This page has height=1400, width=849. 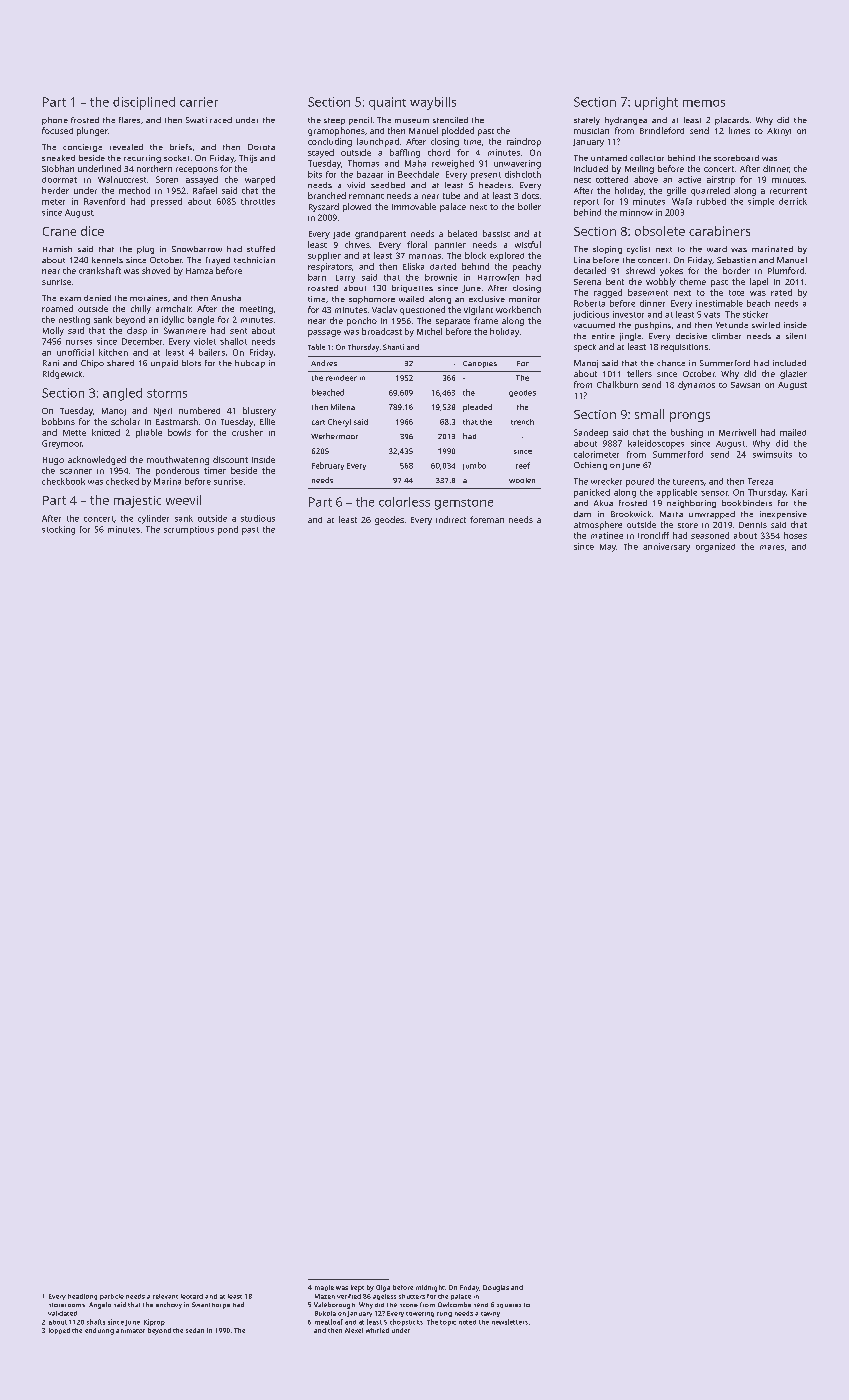 What do you see at coordinates (357, 1288) in the page?
I see `kept` at bounding box center [357, 1288].
